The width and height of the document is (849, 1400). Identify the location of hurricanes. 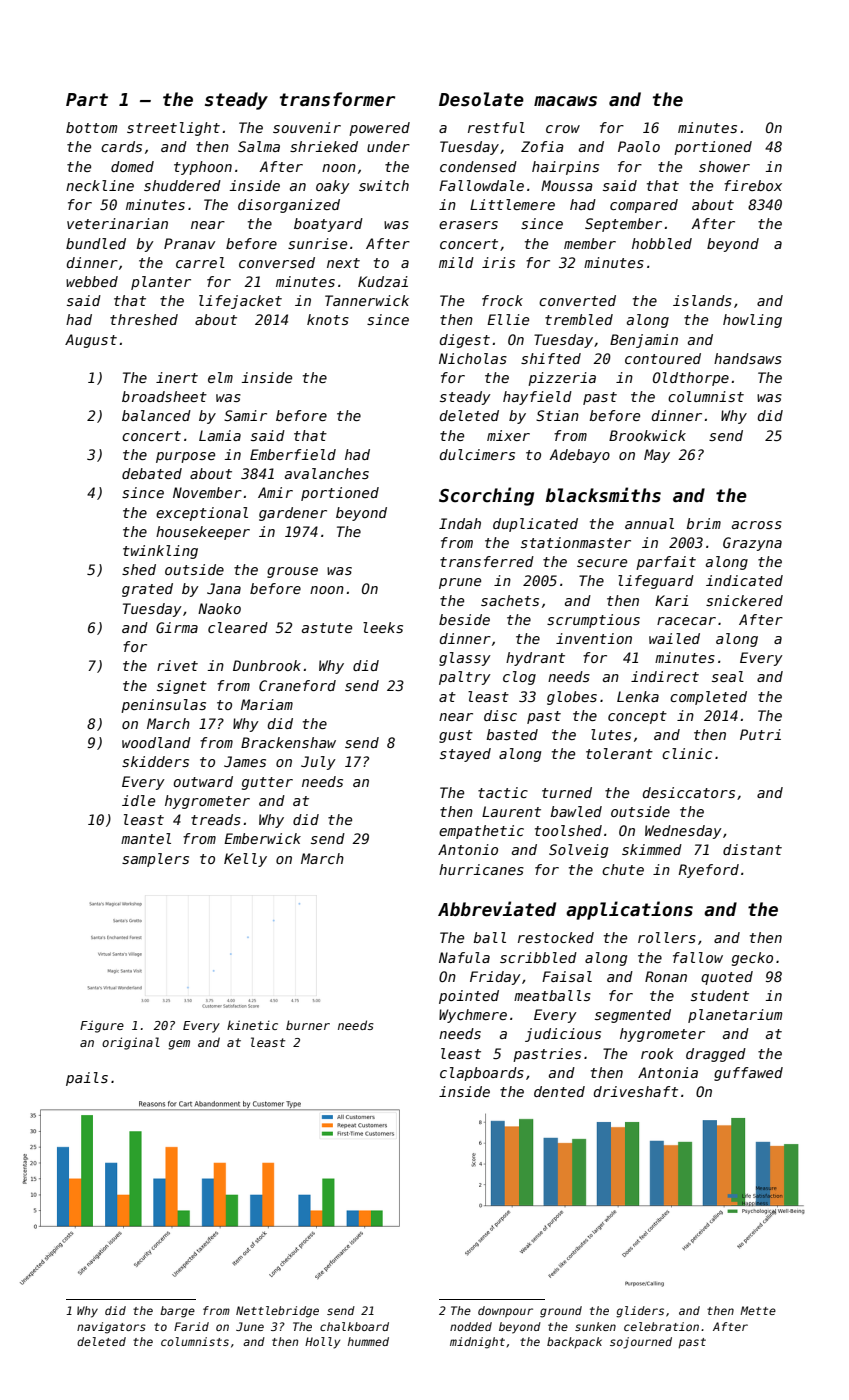
(481, 869).
